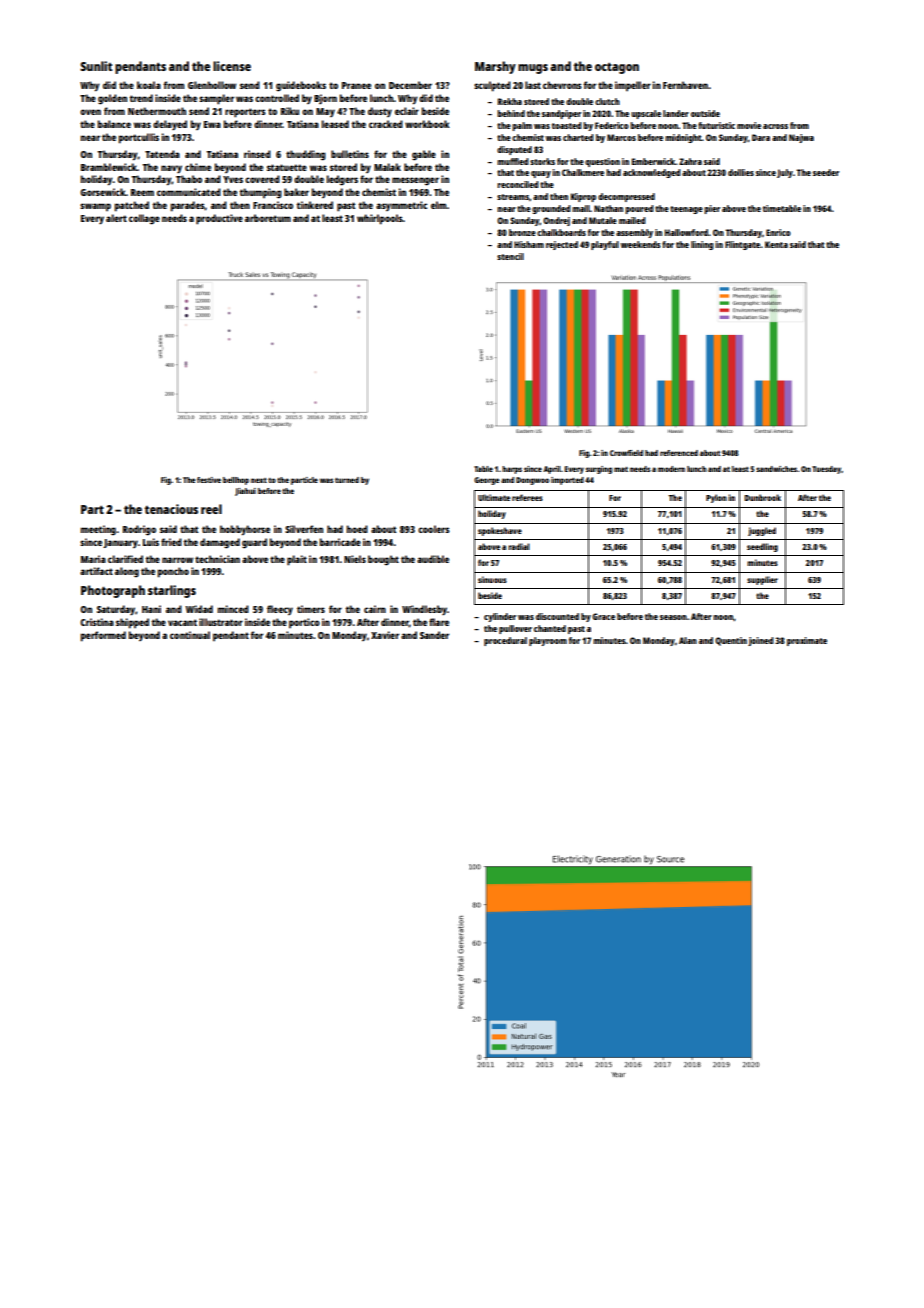  Describe the element at coordinates (182, 622) in the screenshot. I see `vacant` at that location.
